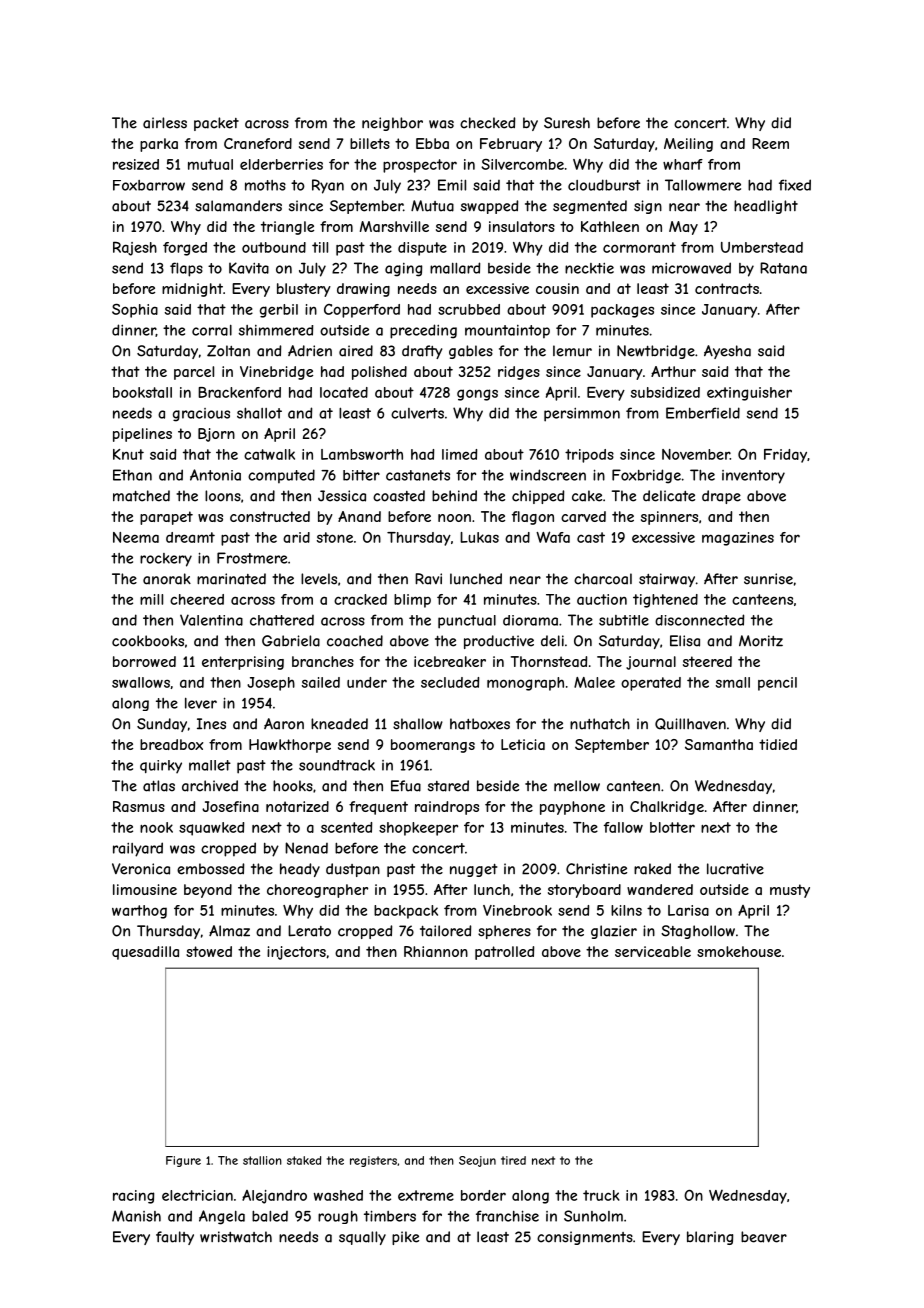 The width and height of the document is (924, 1308). Describe the element at coordinates (165, 123) in the document. I see `airless` at that location.
